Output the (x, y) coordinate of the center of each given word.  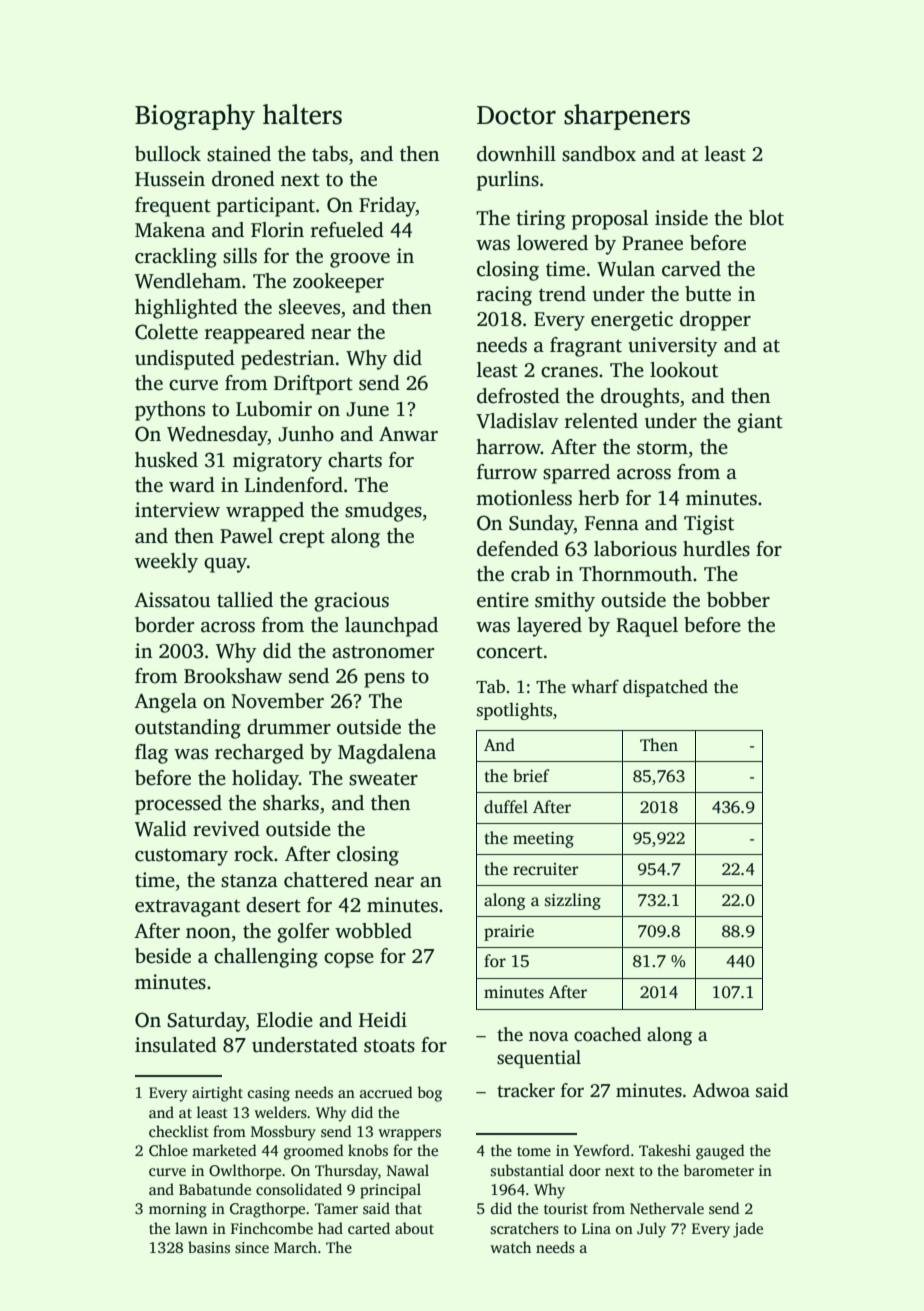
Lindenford (294, 485)
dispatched (665, 688)
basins (209, 1247)
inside (681, 218)
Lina (596, 1228)
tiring (540, 220)
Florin (277, 230)
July (651, 1230)
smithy (565, 602)
